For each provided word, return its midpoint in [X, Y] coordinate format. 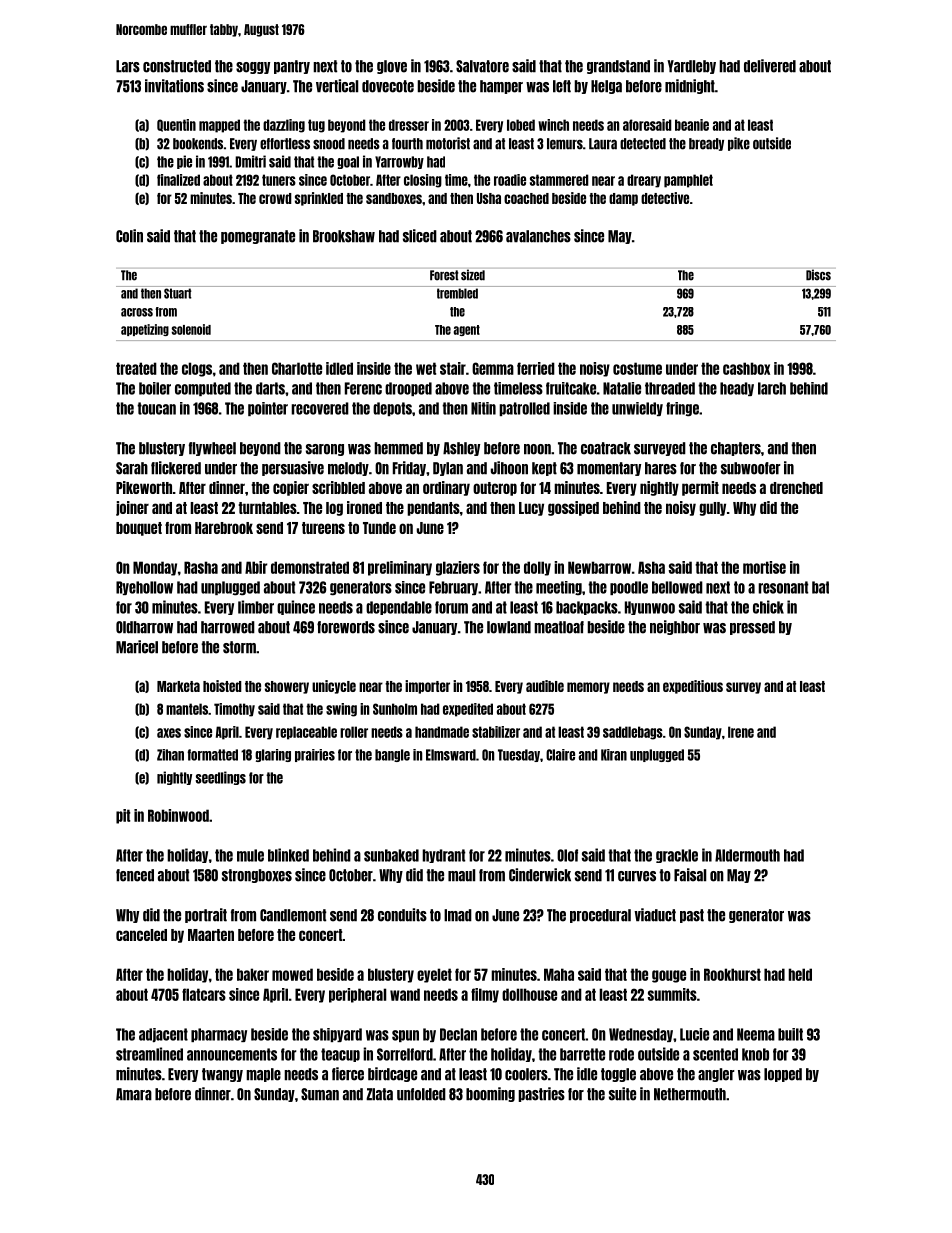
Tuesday [519, 755]
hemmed [398, 448]
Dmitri [250, 161]
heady [737, 389]
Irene [741, 732]
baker [253, 974]
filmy [485, 995]
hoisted [222, 686]
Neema [756, 1034]
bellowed [677, 587]
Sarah [132, 468]
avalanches [538, 236]
